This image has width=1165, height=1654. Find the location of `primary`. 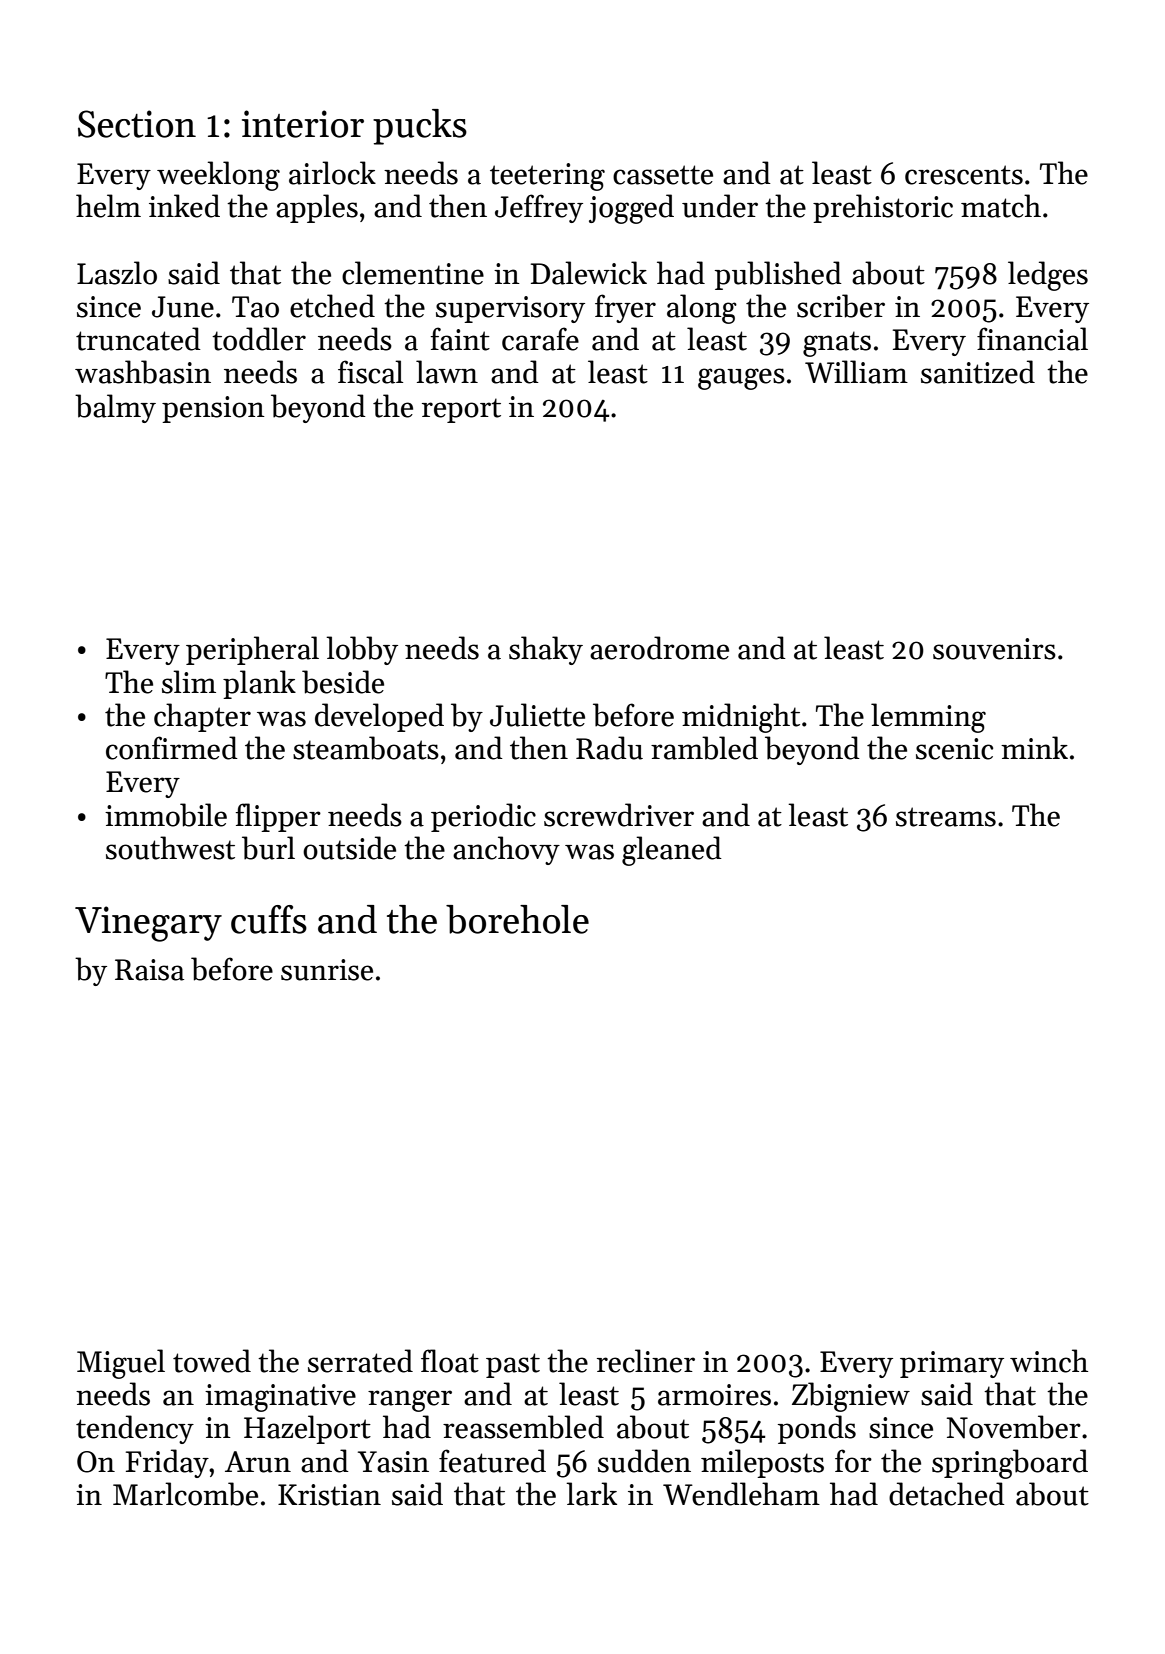

primary is located at coordinates (952, 1364).
